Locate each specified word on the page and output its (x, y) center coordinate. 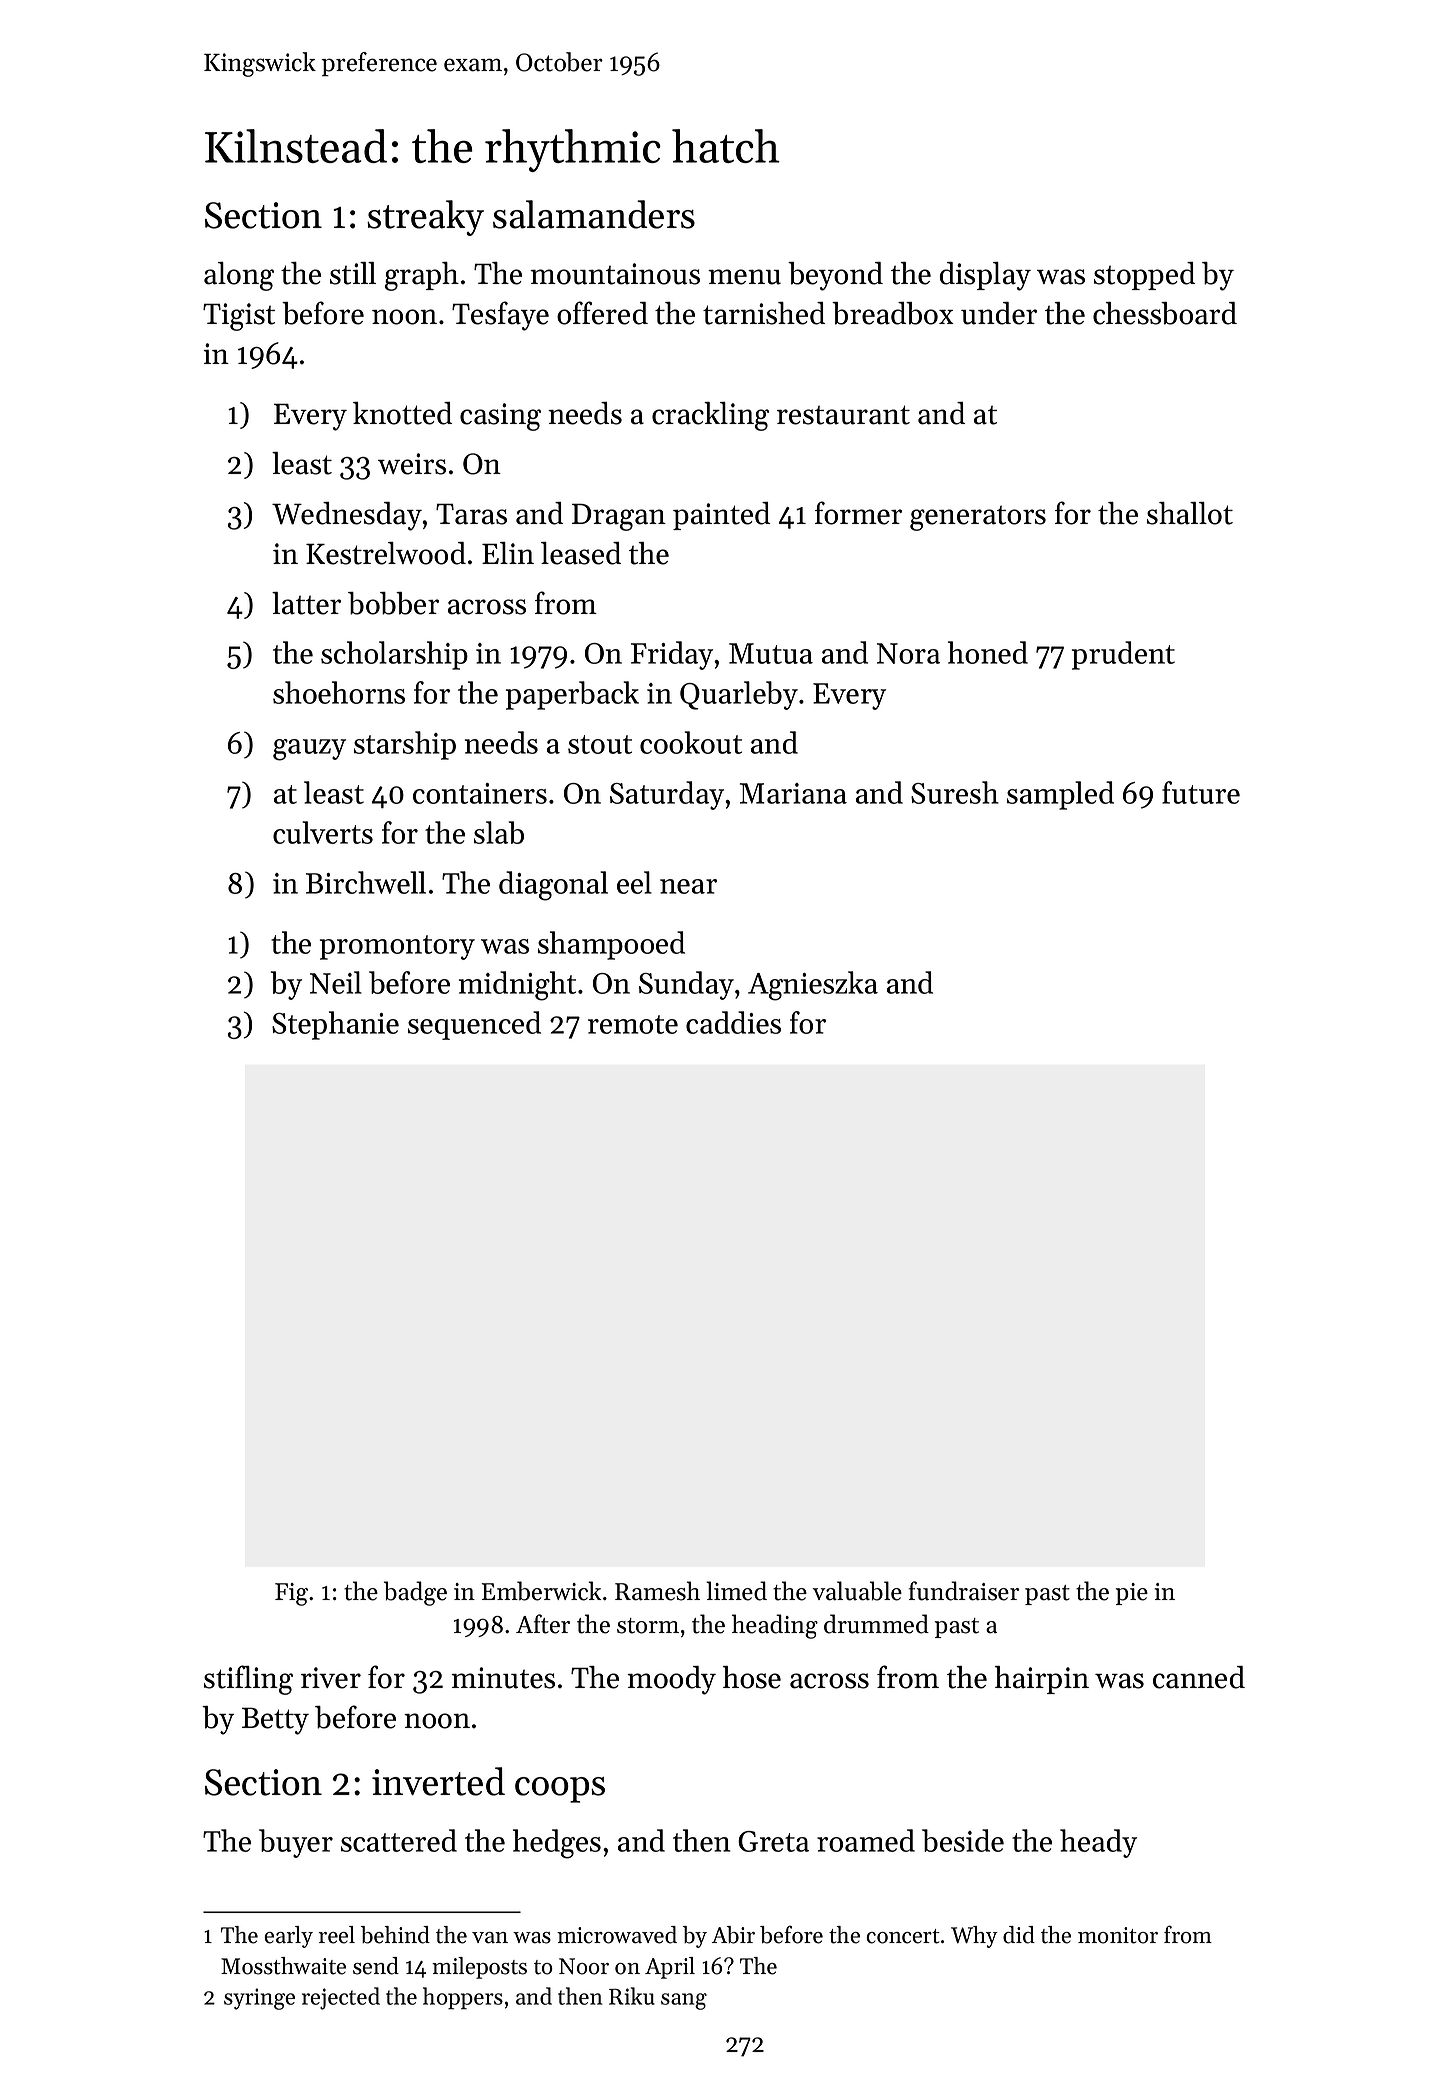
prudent (1123, 655)
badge (415, 1593)
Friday (672, 655)
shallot (1190, 513)
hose (752, 1677)
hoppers (463, 1998)
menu (744, 277)
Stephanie (335, 1025)
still (353, 273)
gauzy (309, 750)
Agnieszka (813, 986)
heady (1098, 1843)
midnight (517, 986)
